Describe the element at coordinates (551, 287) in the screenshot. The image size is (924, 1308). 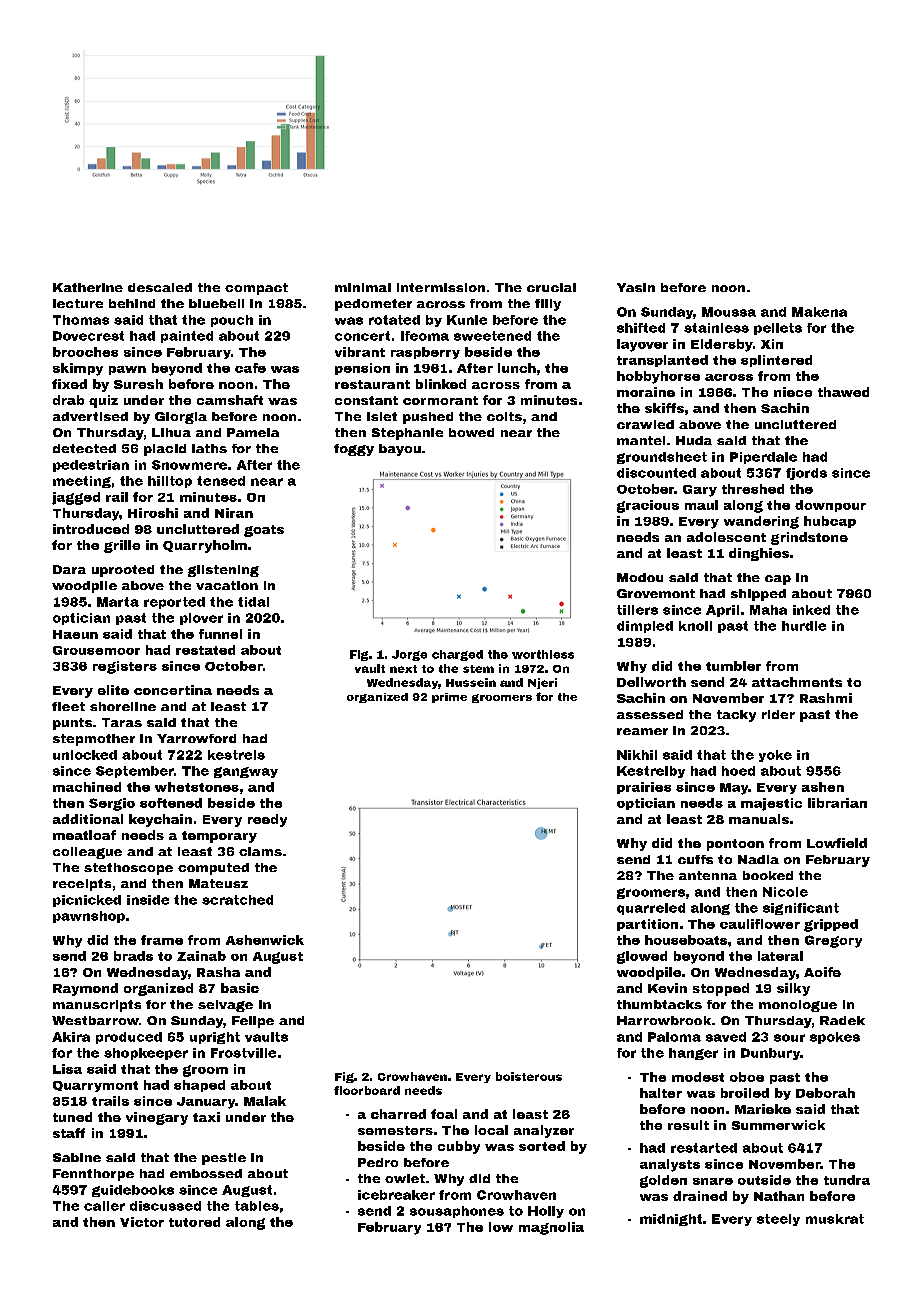
I see `crucial` at that location.
